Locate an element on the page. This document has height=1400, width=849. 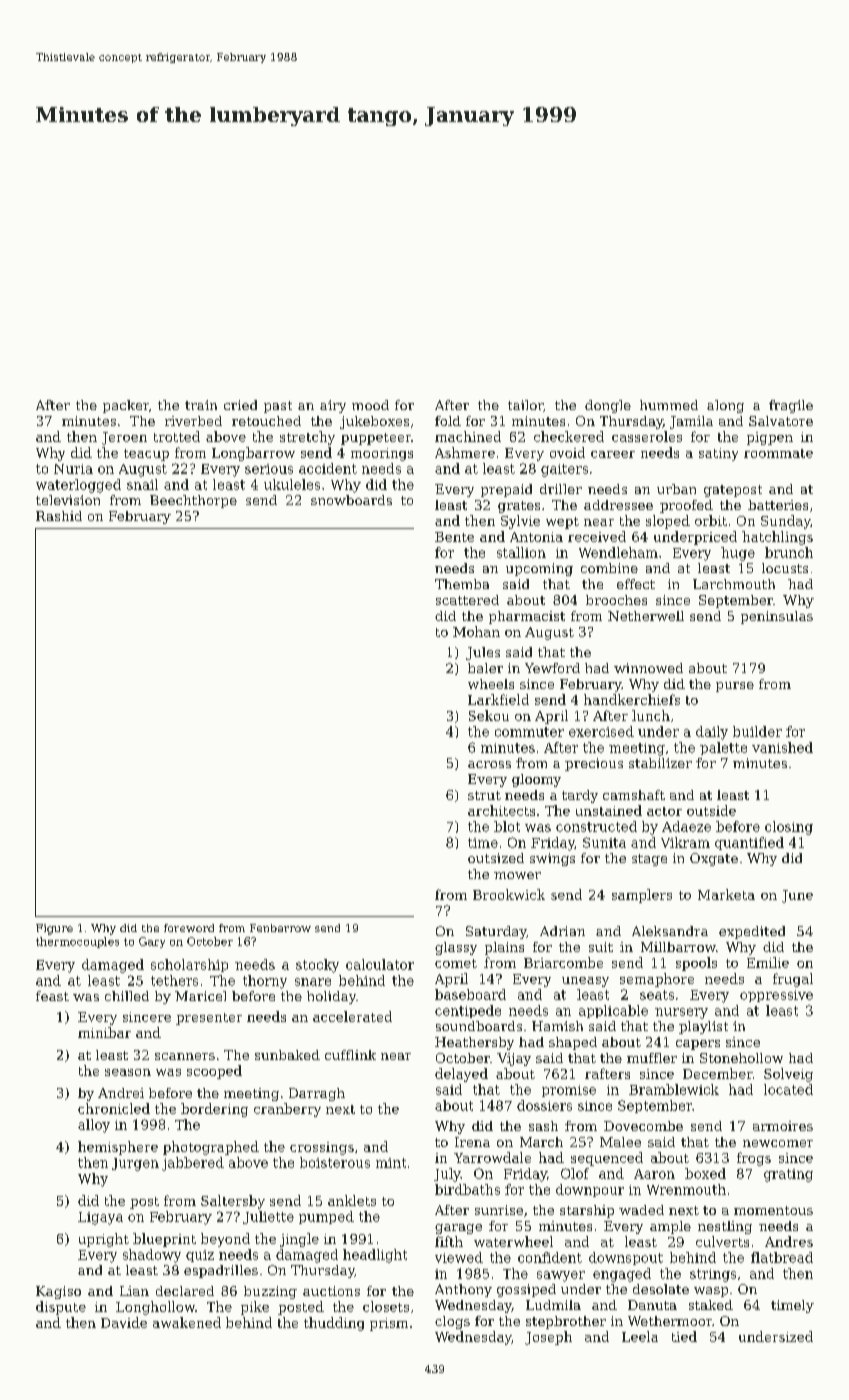
Joseph is located at coordinates (548, 1338).
